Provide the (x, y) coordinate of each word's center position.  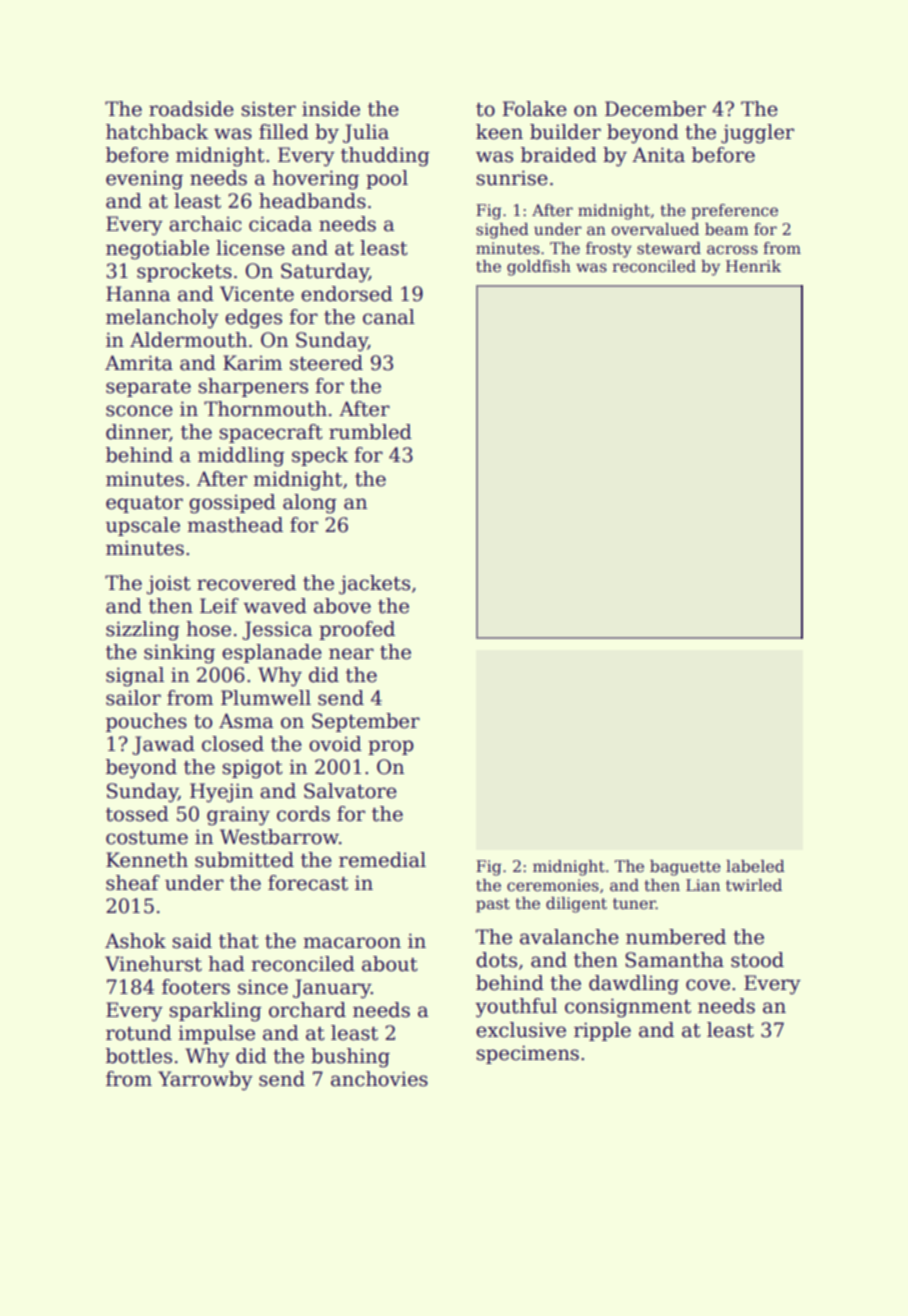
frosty (609, 250)
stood (757, 960)
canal (389, 317)
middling (241, 457)
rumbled (370, 432)
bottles (139, 1056)
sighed (502, 231)
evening (144, 180)
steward (669, 248)
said (192, 941)
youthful (516, 1008)
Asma (246, 721)
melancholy (162, 319)
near (351, 654)
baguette (685, 868)
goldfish (539, 268)
